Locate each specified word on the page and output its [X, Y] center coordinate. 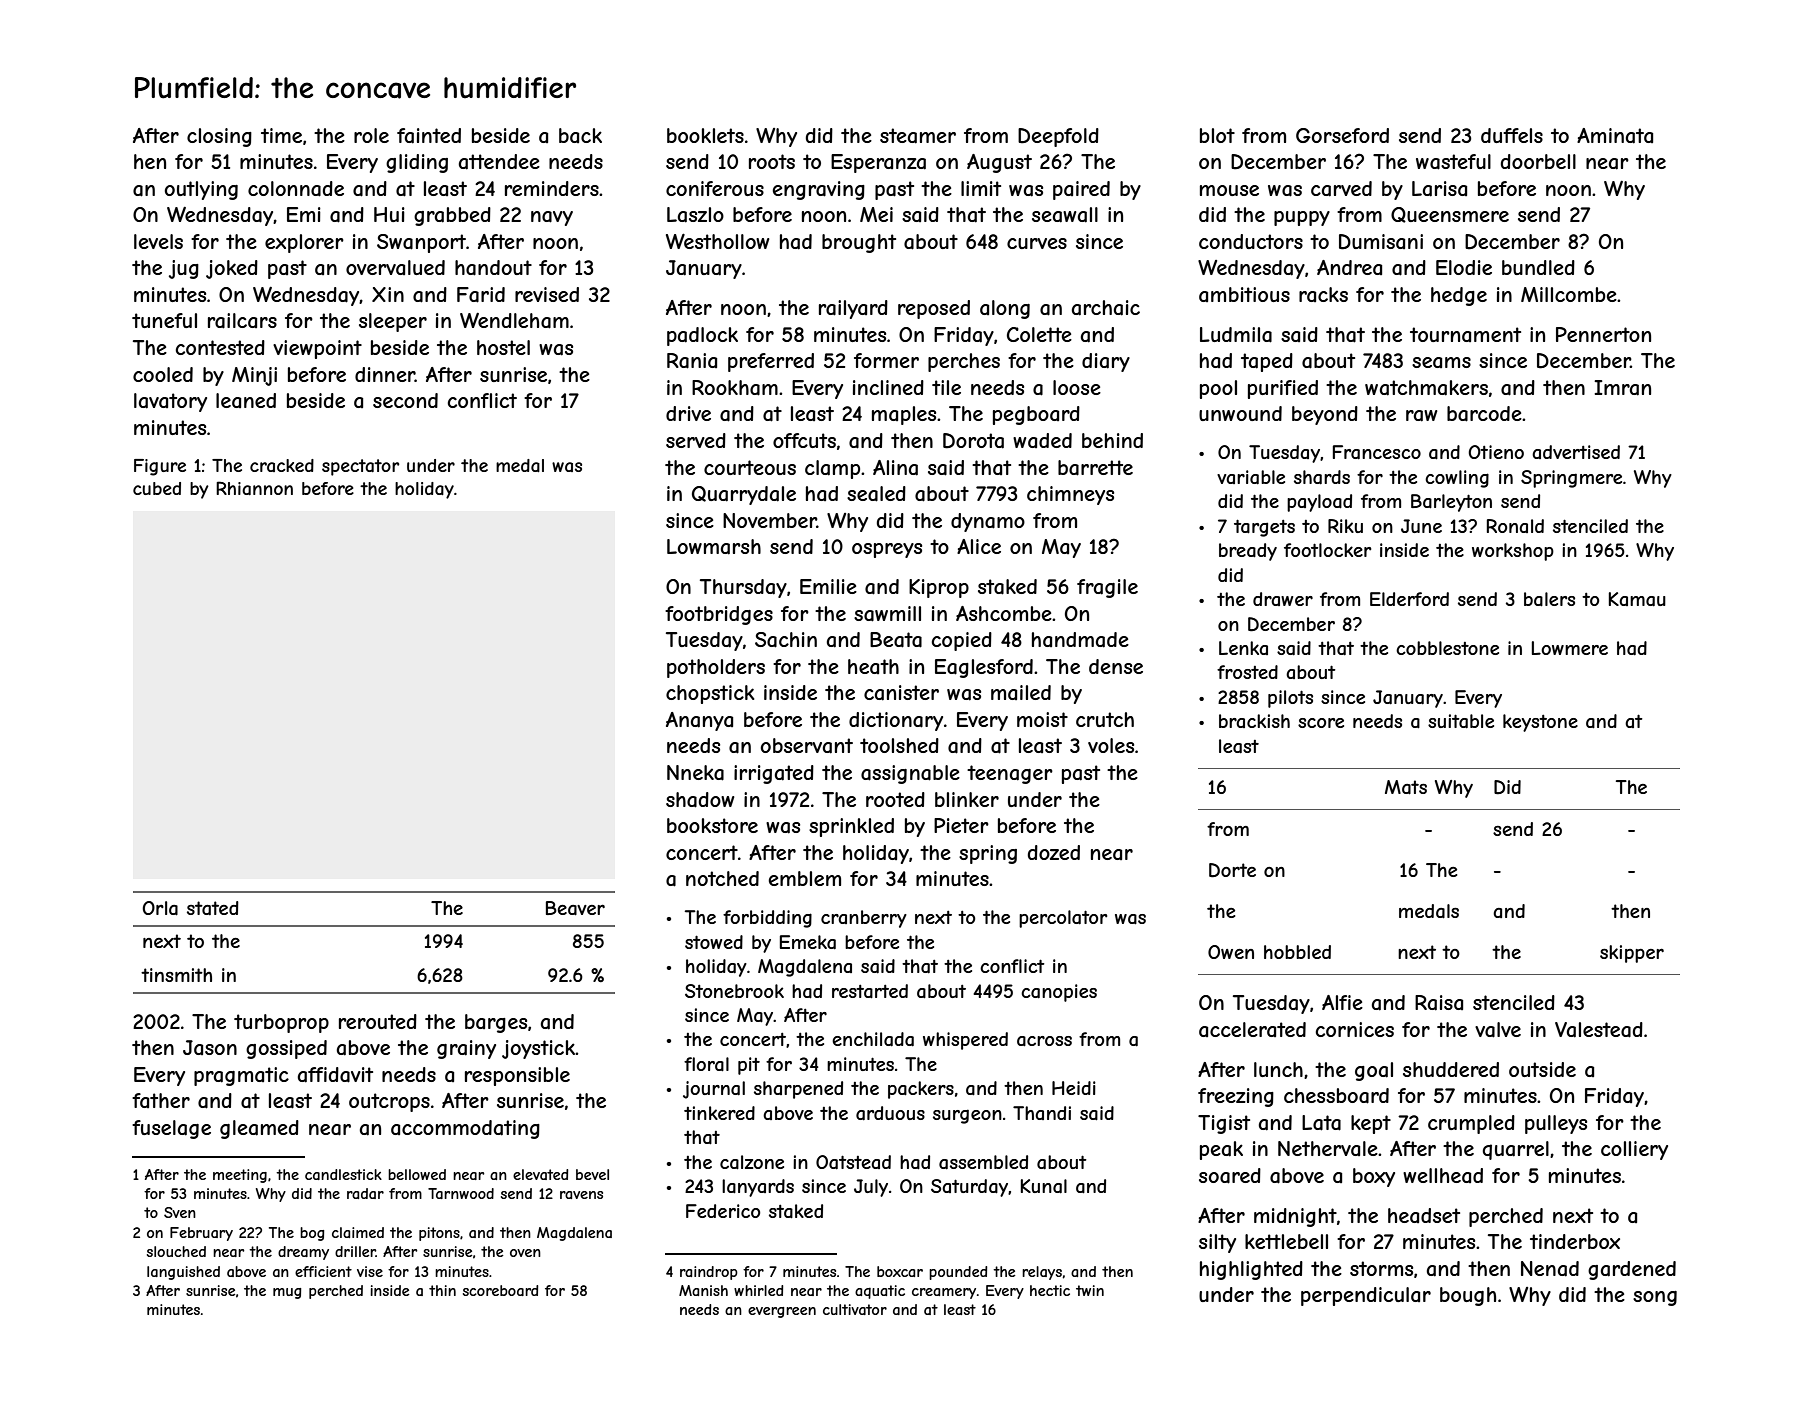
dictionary [896, 721]
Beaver [575, 908]
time [281, 135]
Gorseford [1342, 135]
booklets [705, 135]
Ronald [1515, 526]
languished [183, 1273]
